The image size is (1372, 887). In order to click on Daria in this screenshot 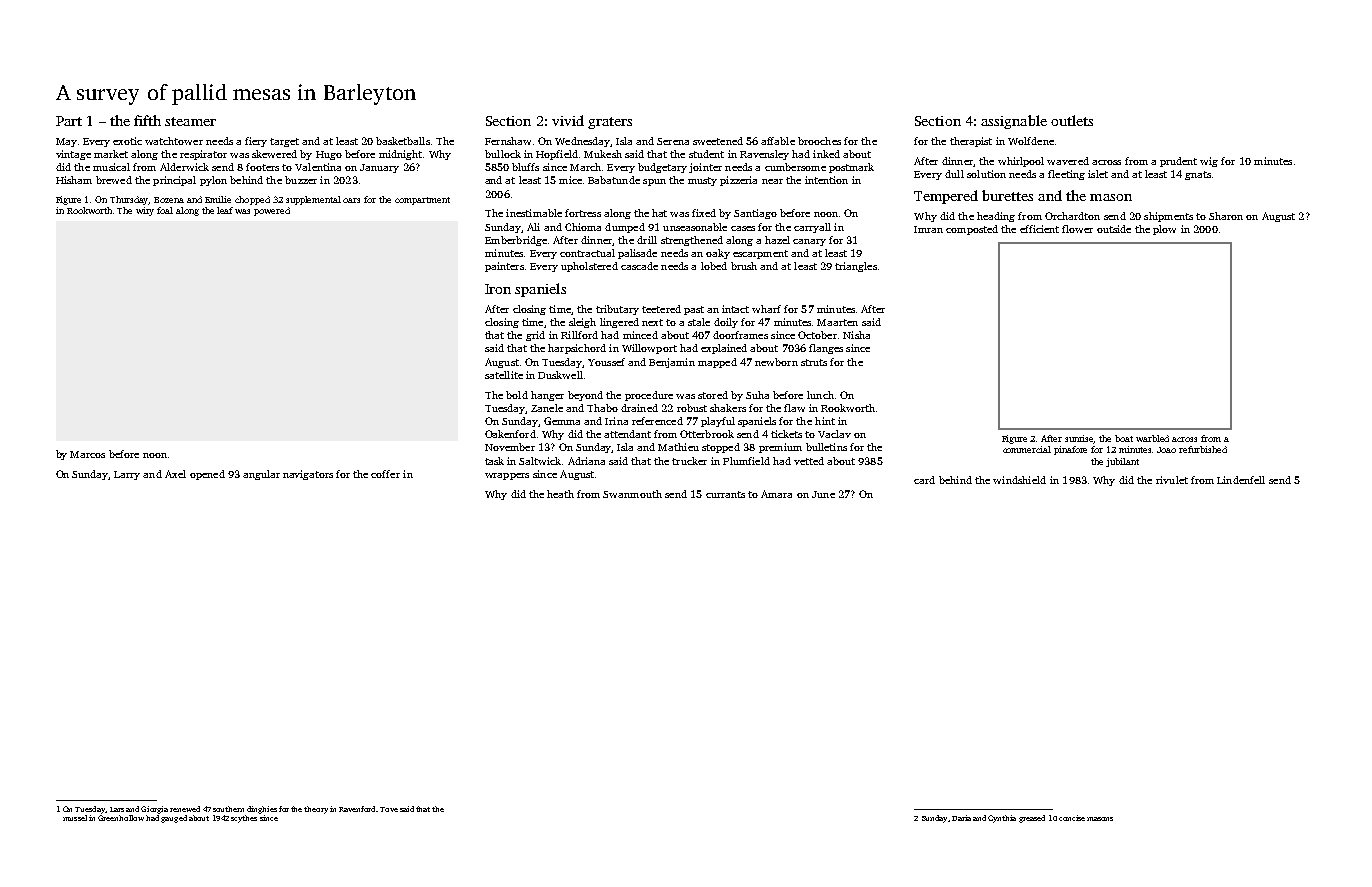, I will do `click(961, 818)`.
